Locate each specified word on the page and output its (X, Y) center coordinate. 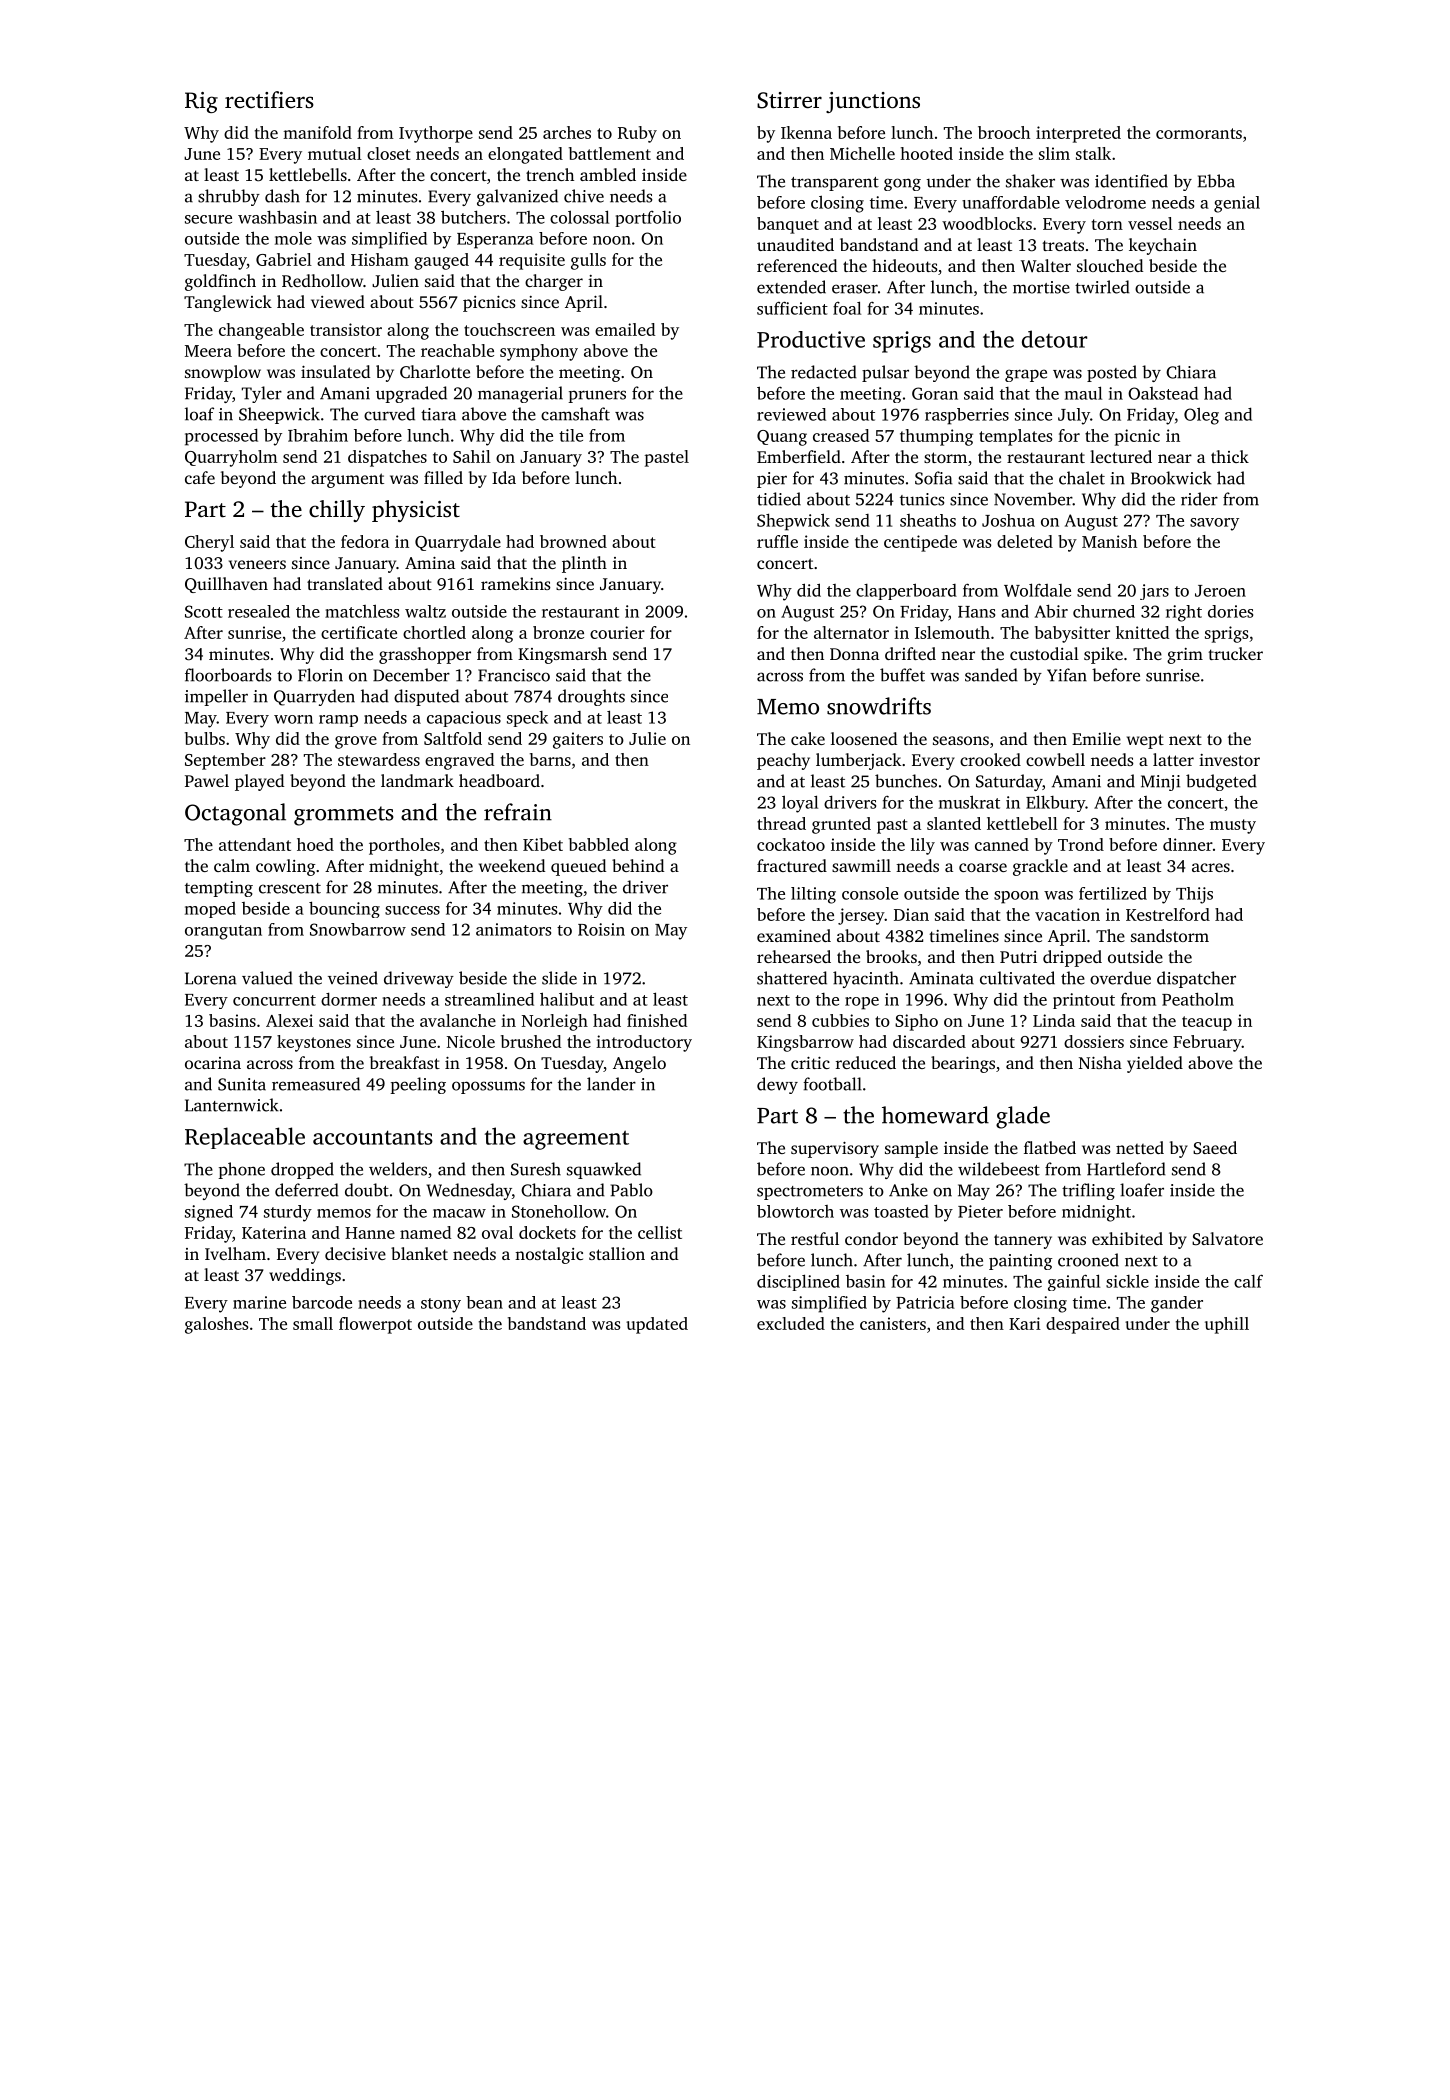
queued (578, 867)
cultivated (1017, 978)
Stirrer (789, 100)
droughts (591, 697)
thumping (936, 437)
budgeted (1221, 782)
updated (657, 1325)
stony (441, 1305)
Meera (208, 351)
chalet (1082, 478)
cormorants (1199, 133)
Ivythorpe (436, 134)
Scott (204, 611)
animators (513, 929)
